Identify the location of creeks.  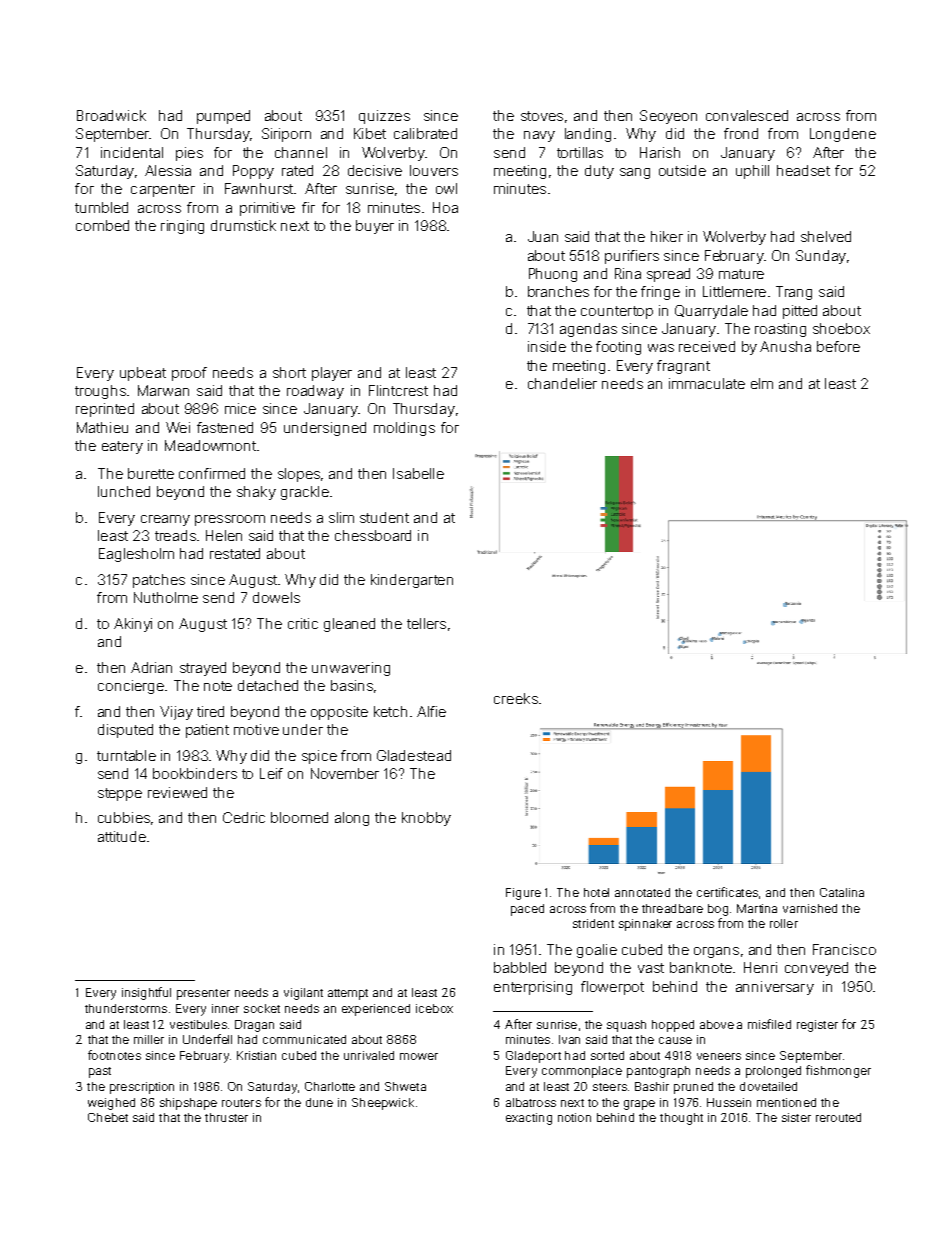
(516, 698).
